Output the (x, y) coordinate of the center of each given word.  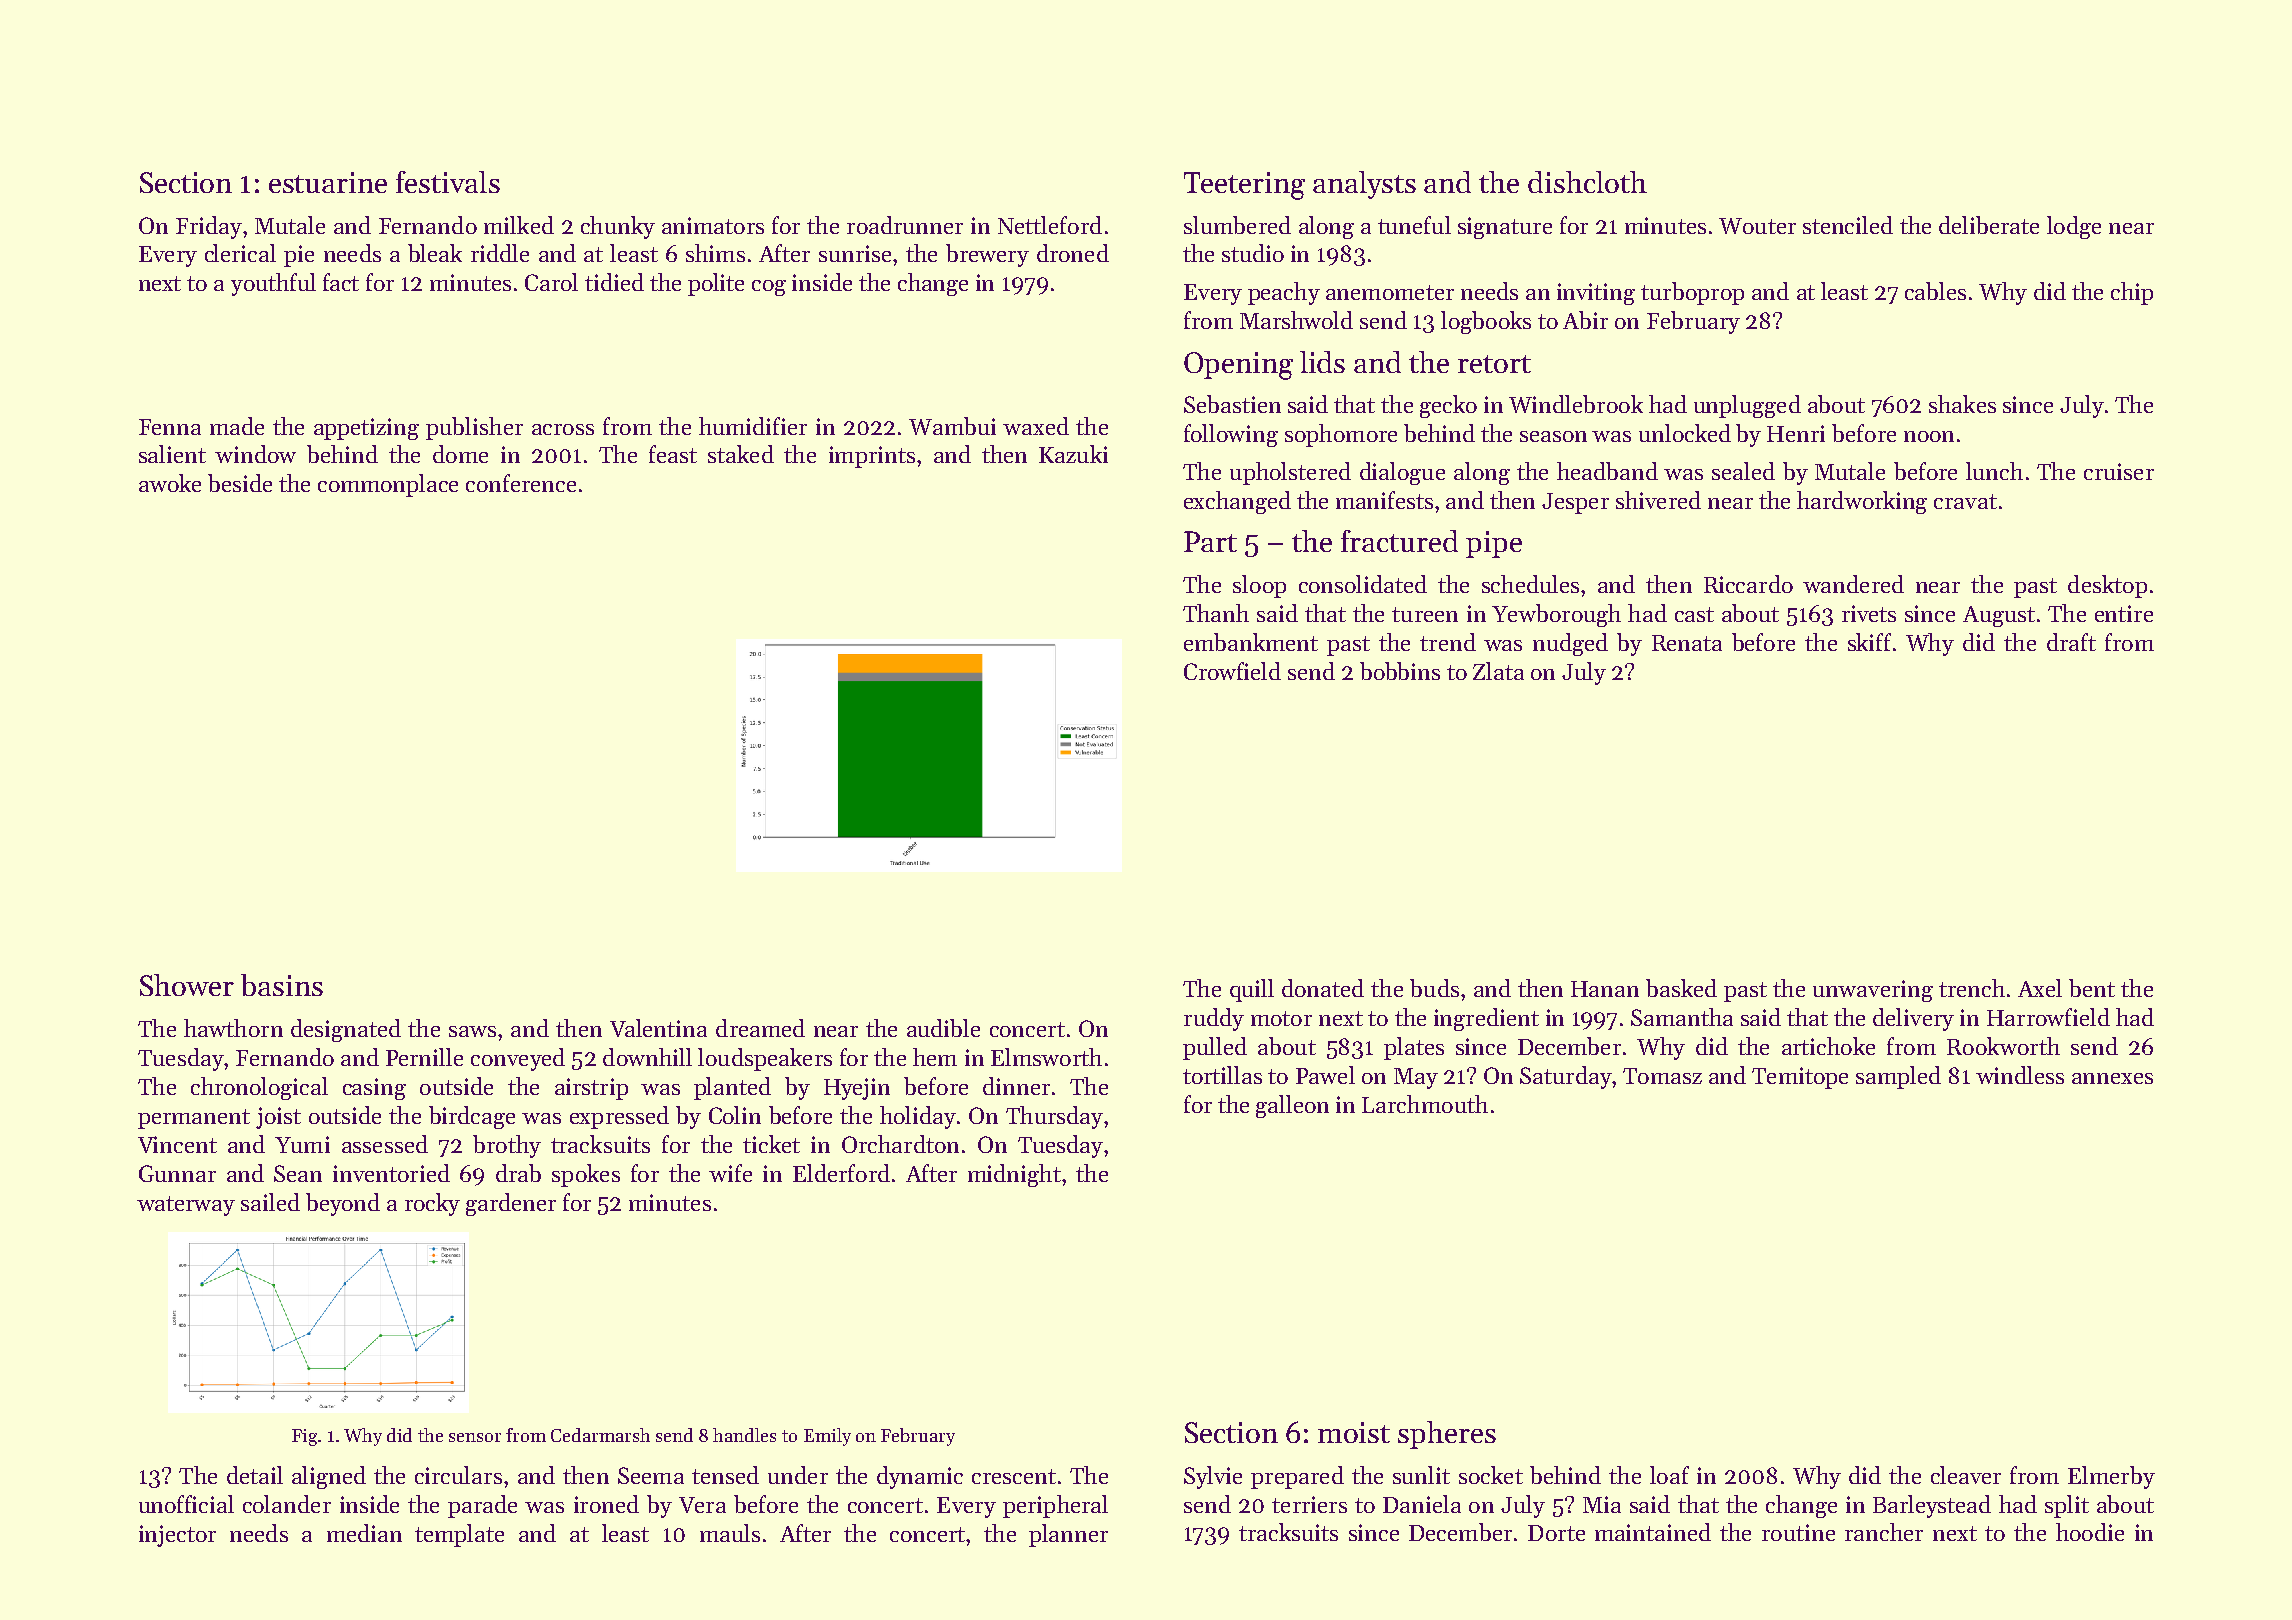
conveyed (518, 1059)
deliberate (1989, 225)
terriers (1309, 1504)
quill (1252, 990)
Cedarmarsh (600, 1435)
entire (2124, 613)
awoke (170, 483)
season (1553, 436)
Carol (551, 282)
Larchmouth (1425, 1104)
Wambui (952, 426)
